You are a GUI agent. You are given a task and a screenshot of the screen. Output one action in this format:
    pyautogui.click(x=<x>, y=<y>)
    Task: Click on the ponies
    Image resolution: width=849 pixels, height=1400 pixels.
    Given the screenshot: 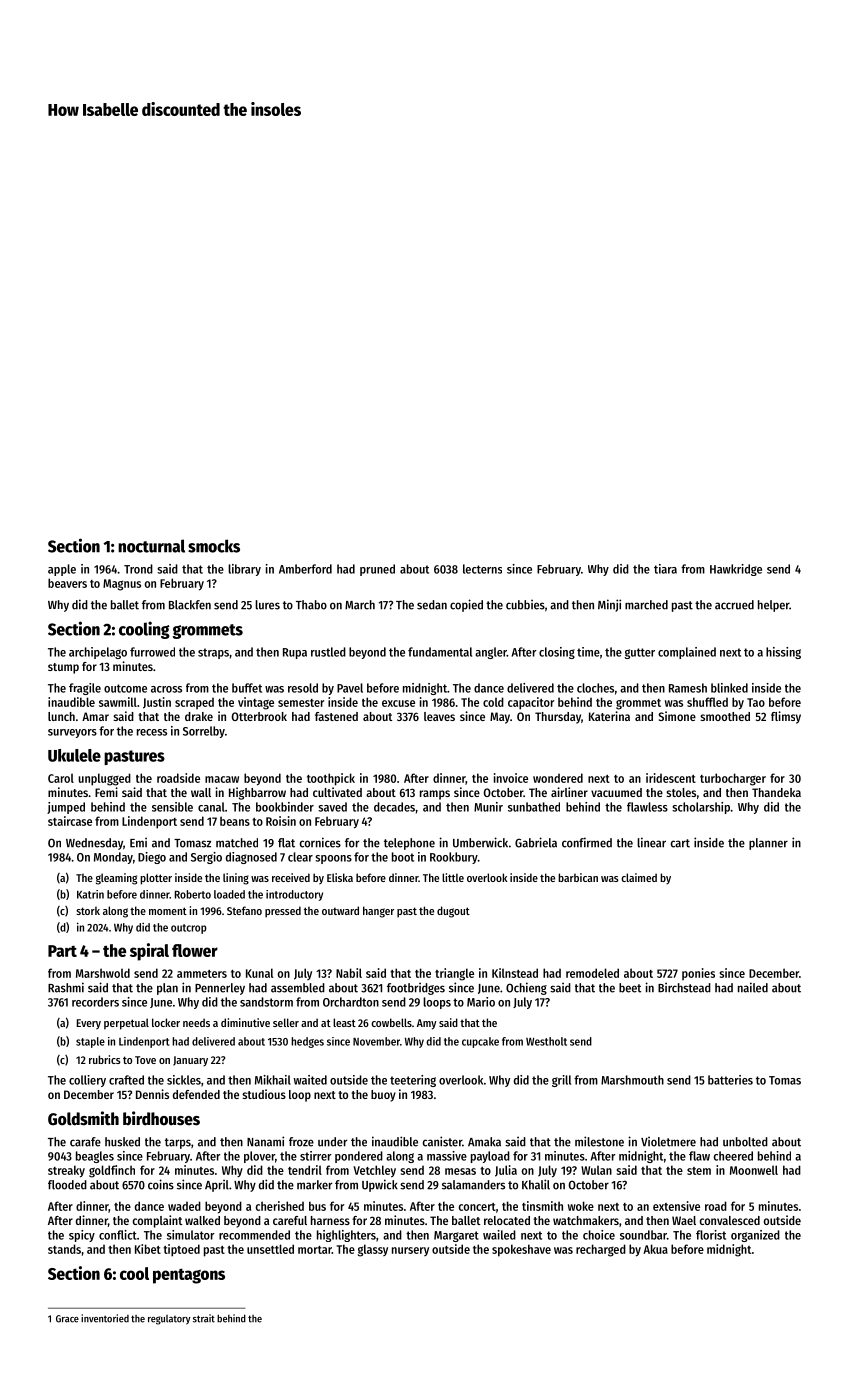 What is the action you would take?
    pyautogui.click(x=698, y=974)
